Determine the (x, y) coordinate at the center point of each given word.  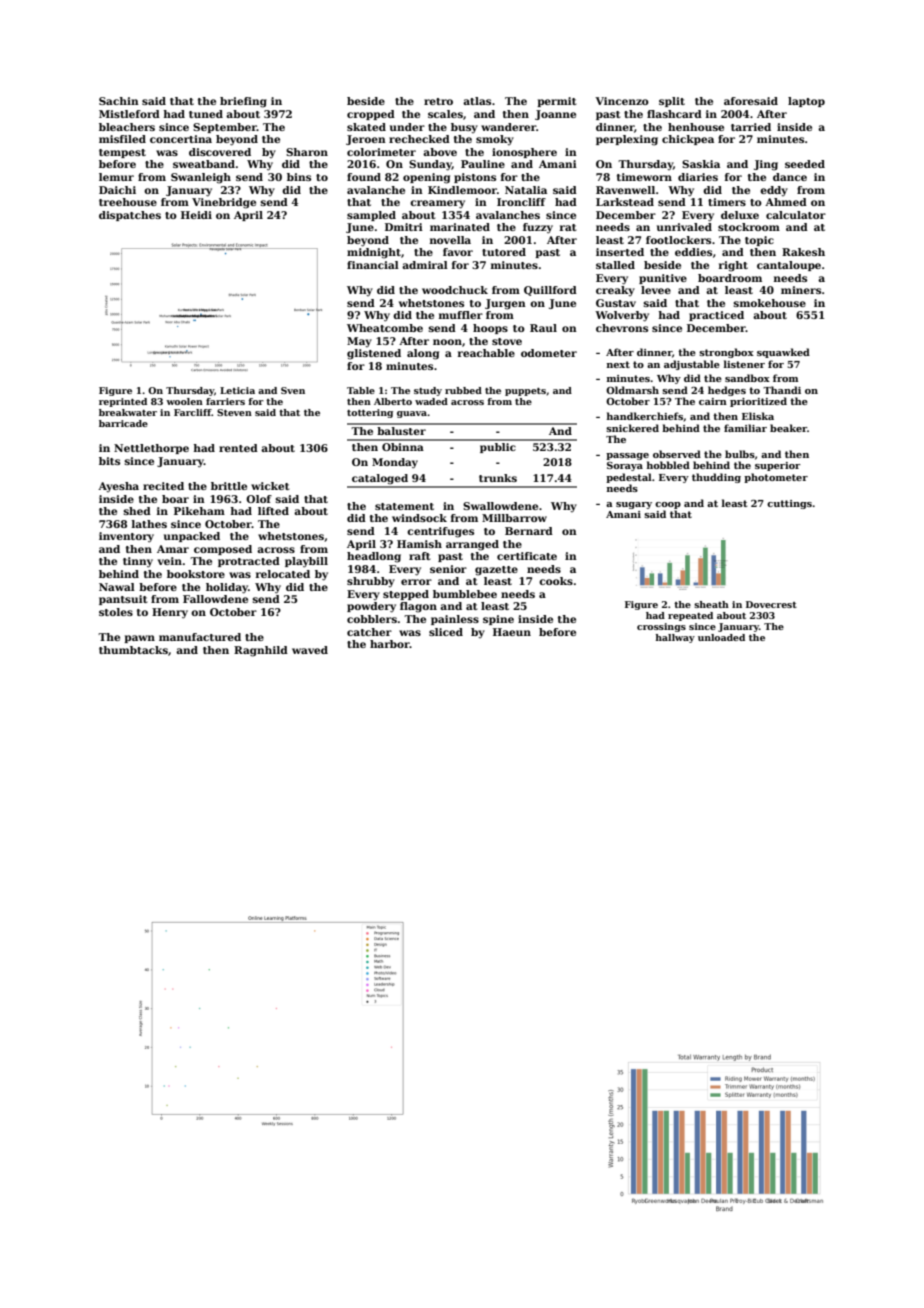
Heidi (196, 215)
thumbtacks (133, 650)
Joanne (555, 115)
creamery (437, 204)
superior (778, 466)
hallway (675, 638)
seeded (805, 164)
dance (790, 177)
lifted (273, 511)
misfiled (122, 139)
